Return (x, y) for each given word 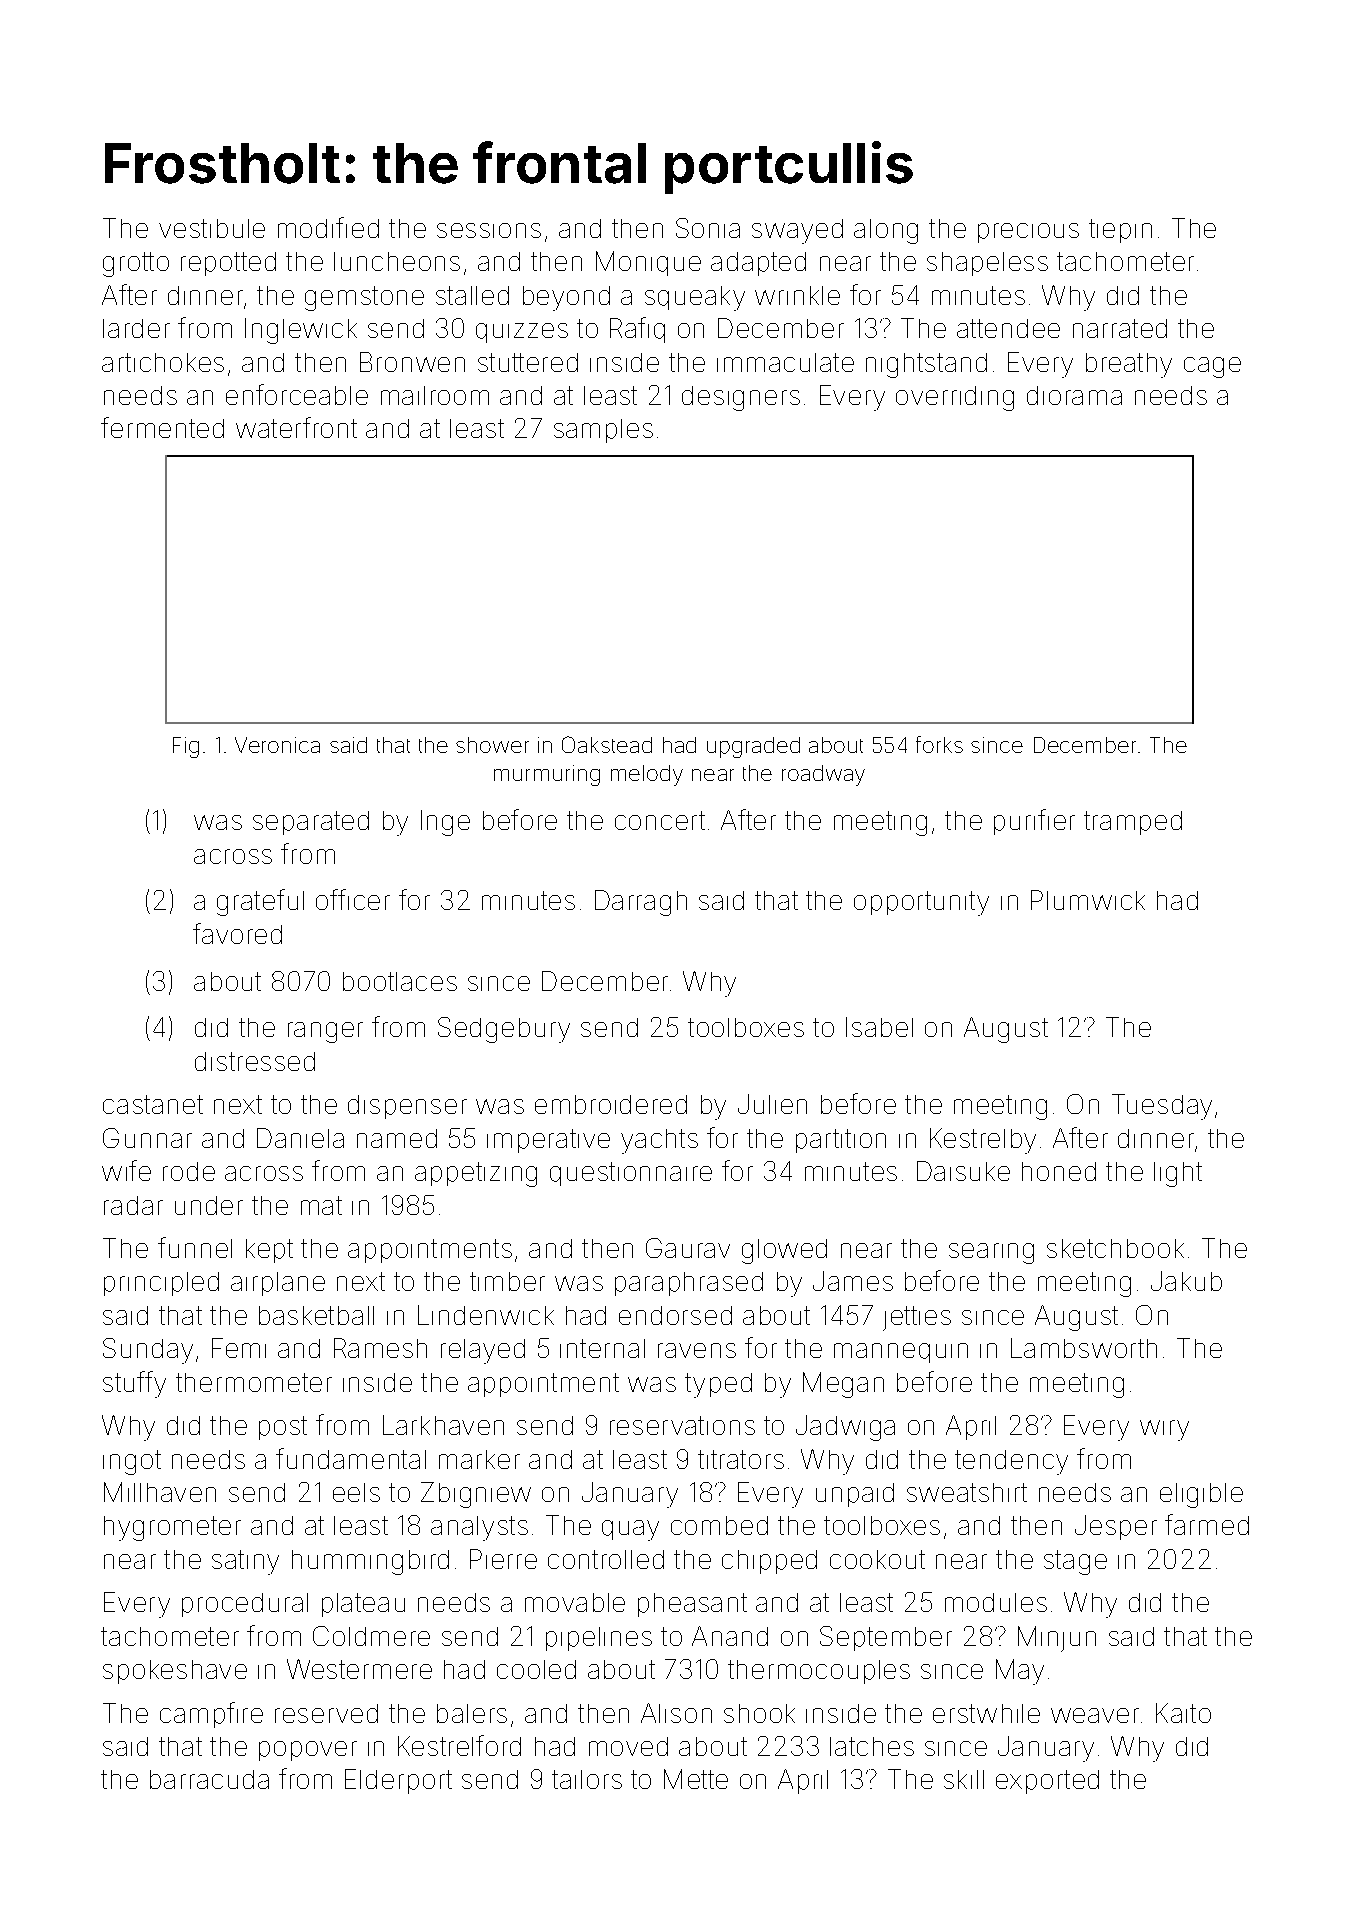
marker (479, 1459)
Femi (239, 1348)
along (886, 231)
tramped (1133, 823)
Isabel (879, 1027)
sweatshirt (967, 1492)
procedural (245, 1605)
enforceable (297, 394)
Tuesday (1162, 1107)
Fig (186, 747)
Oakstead (607, 744)
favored (237, 933)
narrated (1120, 328)
